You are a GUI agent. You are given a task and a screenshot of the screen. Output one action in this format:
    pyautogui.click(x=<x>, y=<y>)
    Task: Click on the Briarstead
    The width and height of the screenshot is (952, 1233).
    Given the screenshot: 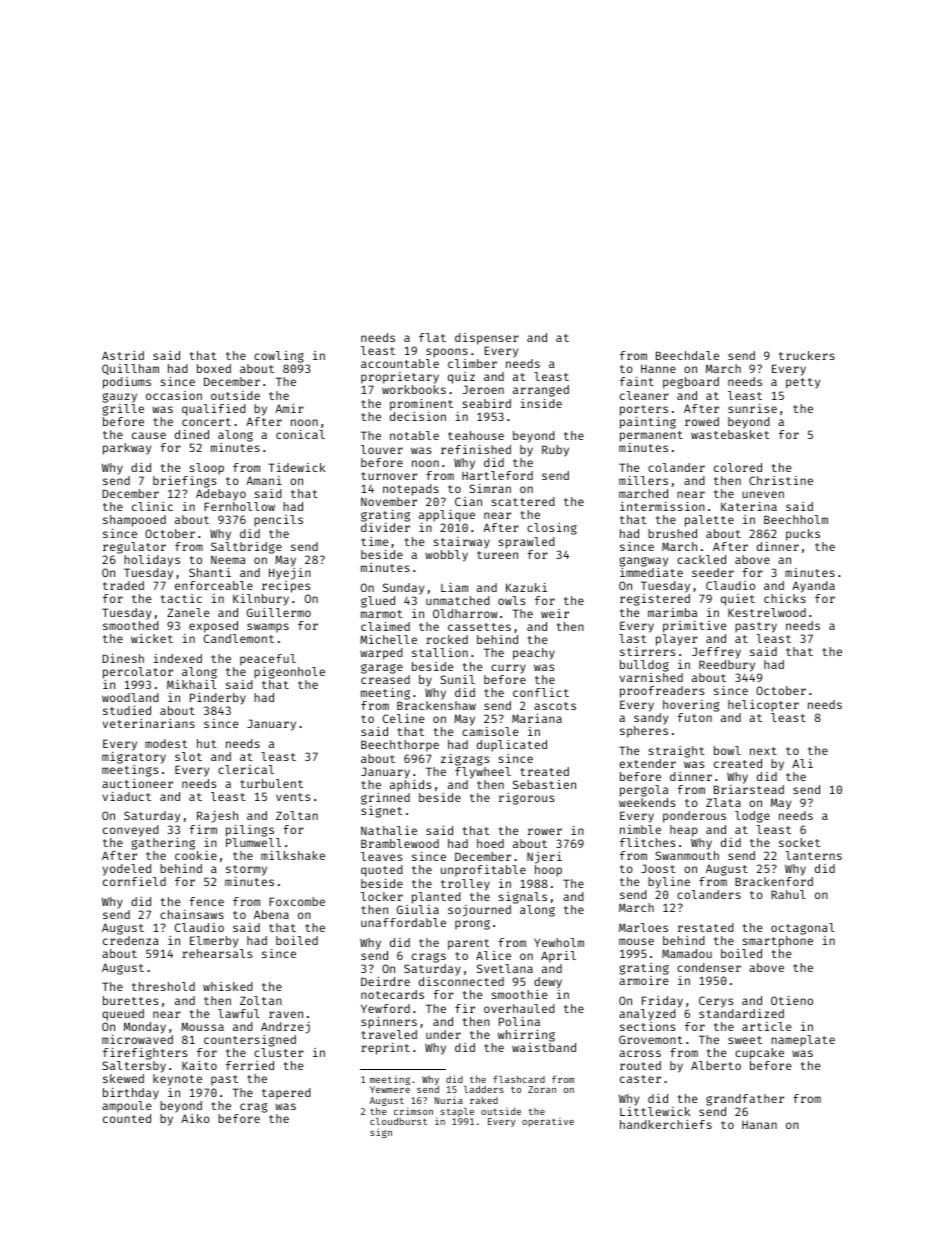 What is the action you would take?
    pyautogui.click(x=749, y=789)
